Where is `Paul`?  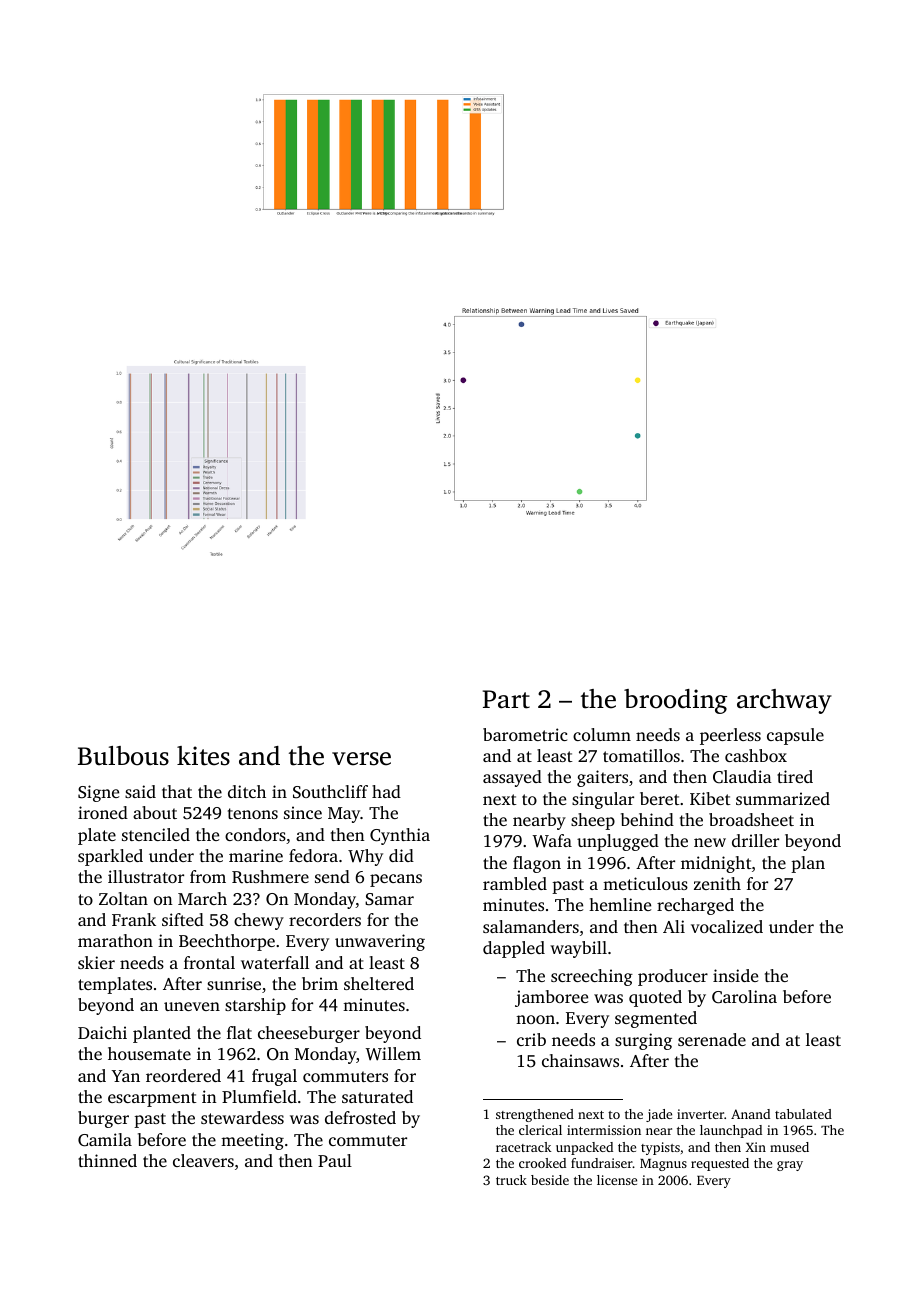 Paul is located at coordinates (335, 1160).
